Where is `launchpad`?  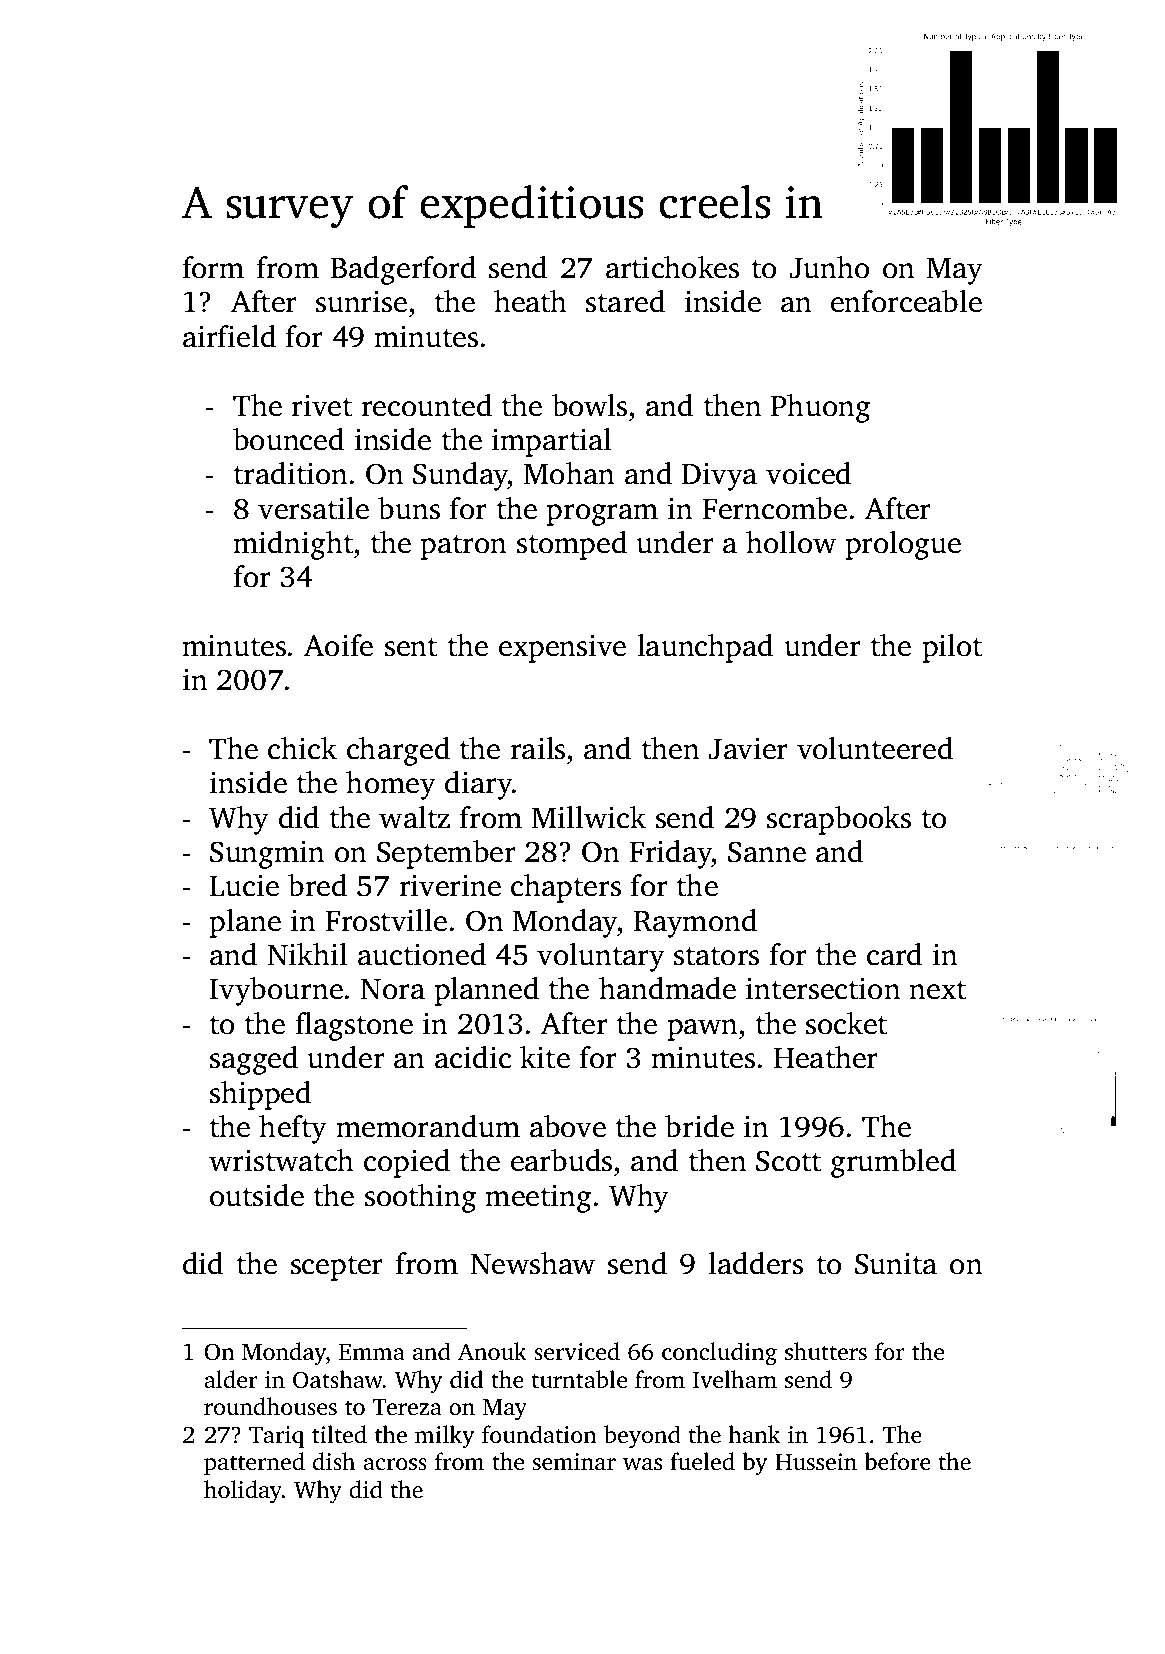
launchpad is located at coordinates (705, 648).
